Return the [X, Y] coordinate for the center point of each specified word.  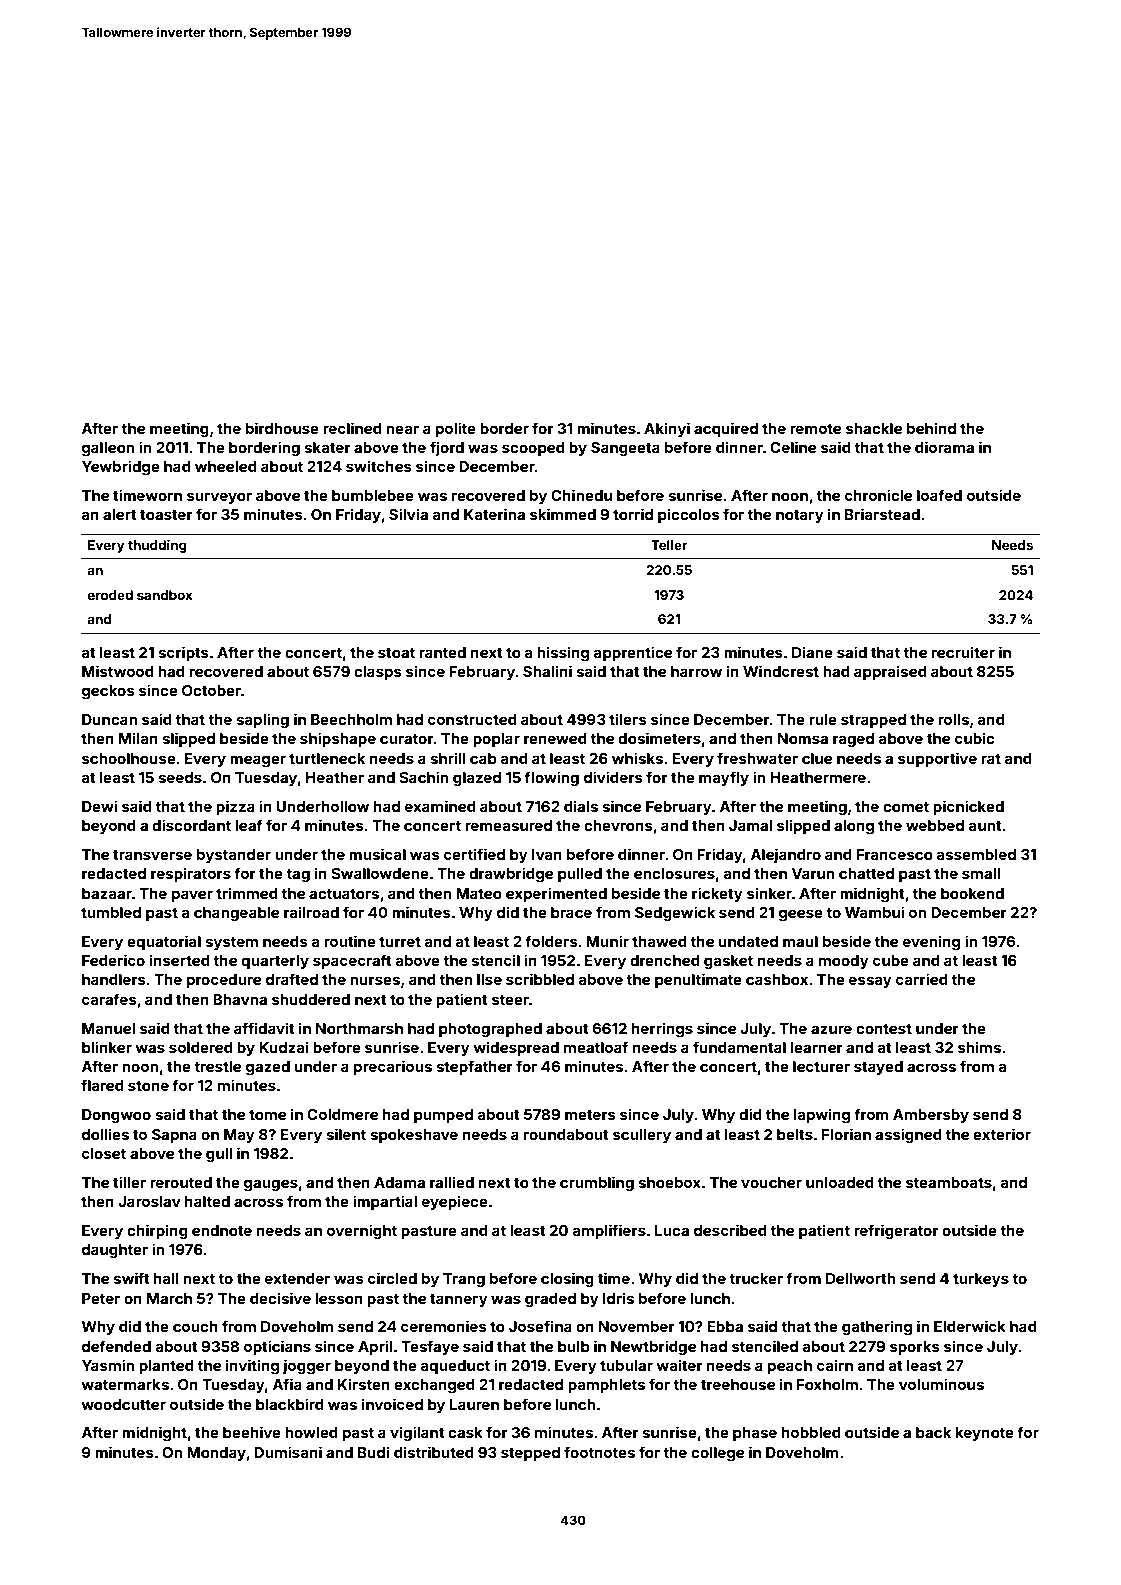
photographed [490, 1030]
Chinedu [581, 495]
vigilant [417, 1434]
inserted [180, 960]
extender [297, 1278]
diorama [944, 447]
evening [931, 942]
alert [120, 514]
